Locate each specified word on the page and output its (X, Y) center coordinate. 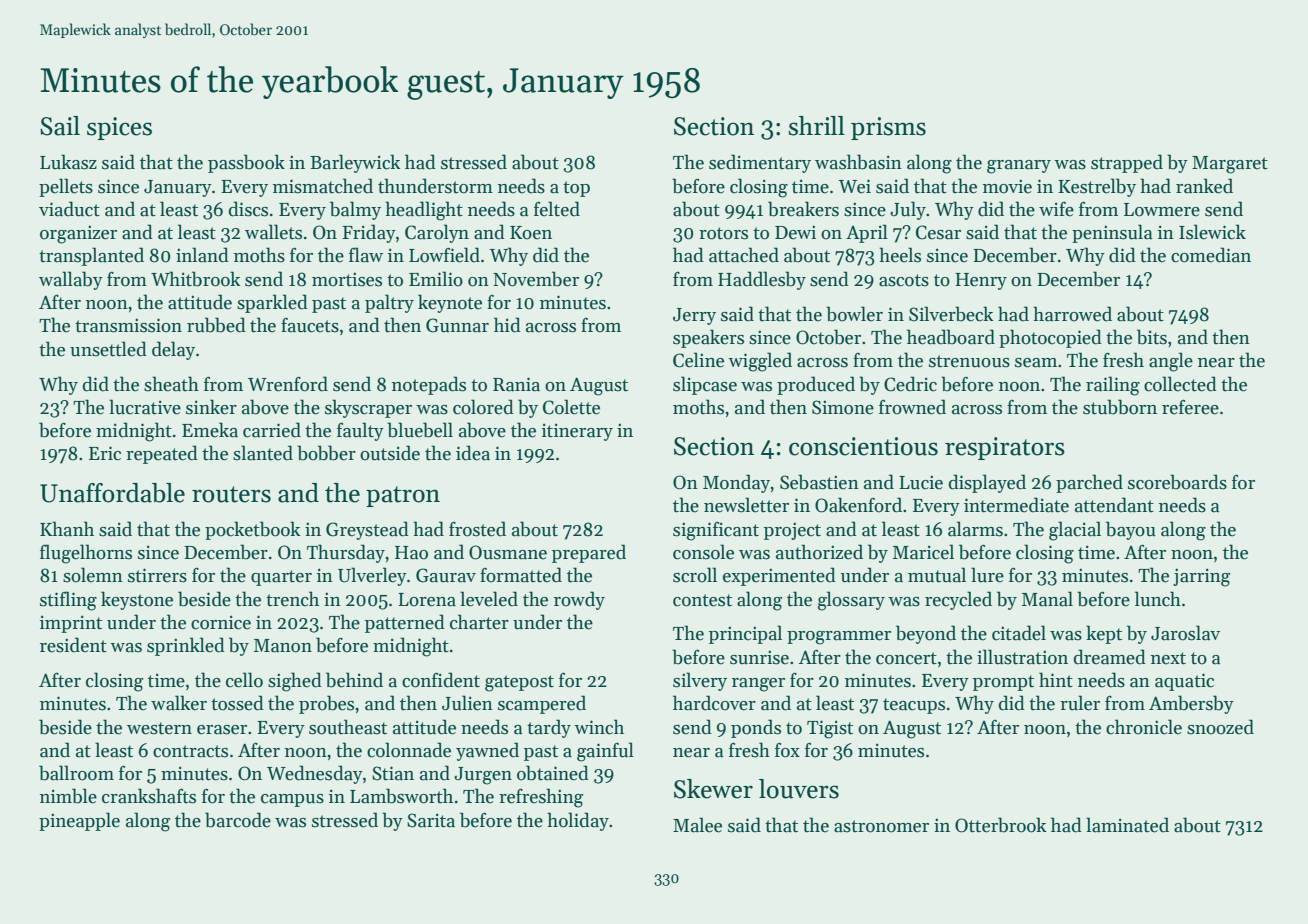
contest (702, 600)
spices (119, 128)
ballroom (76, 773)
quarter (281, 578)
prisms (888, 128)
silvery (700, 681)
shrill (816, 126)
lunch (1158, 599)
